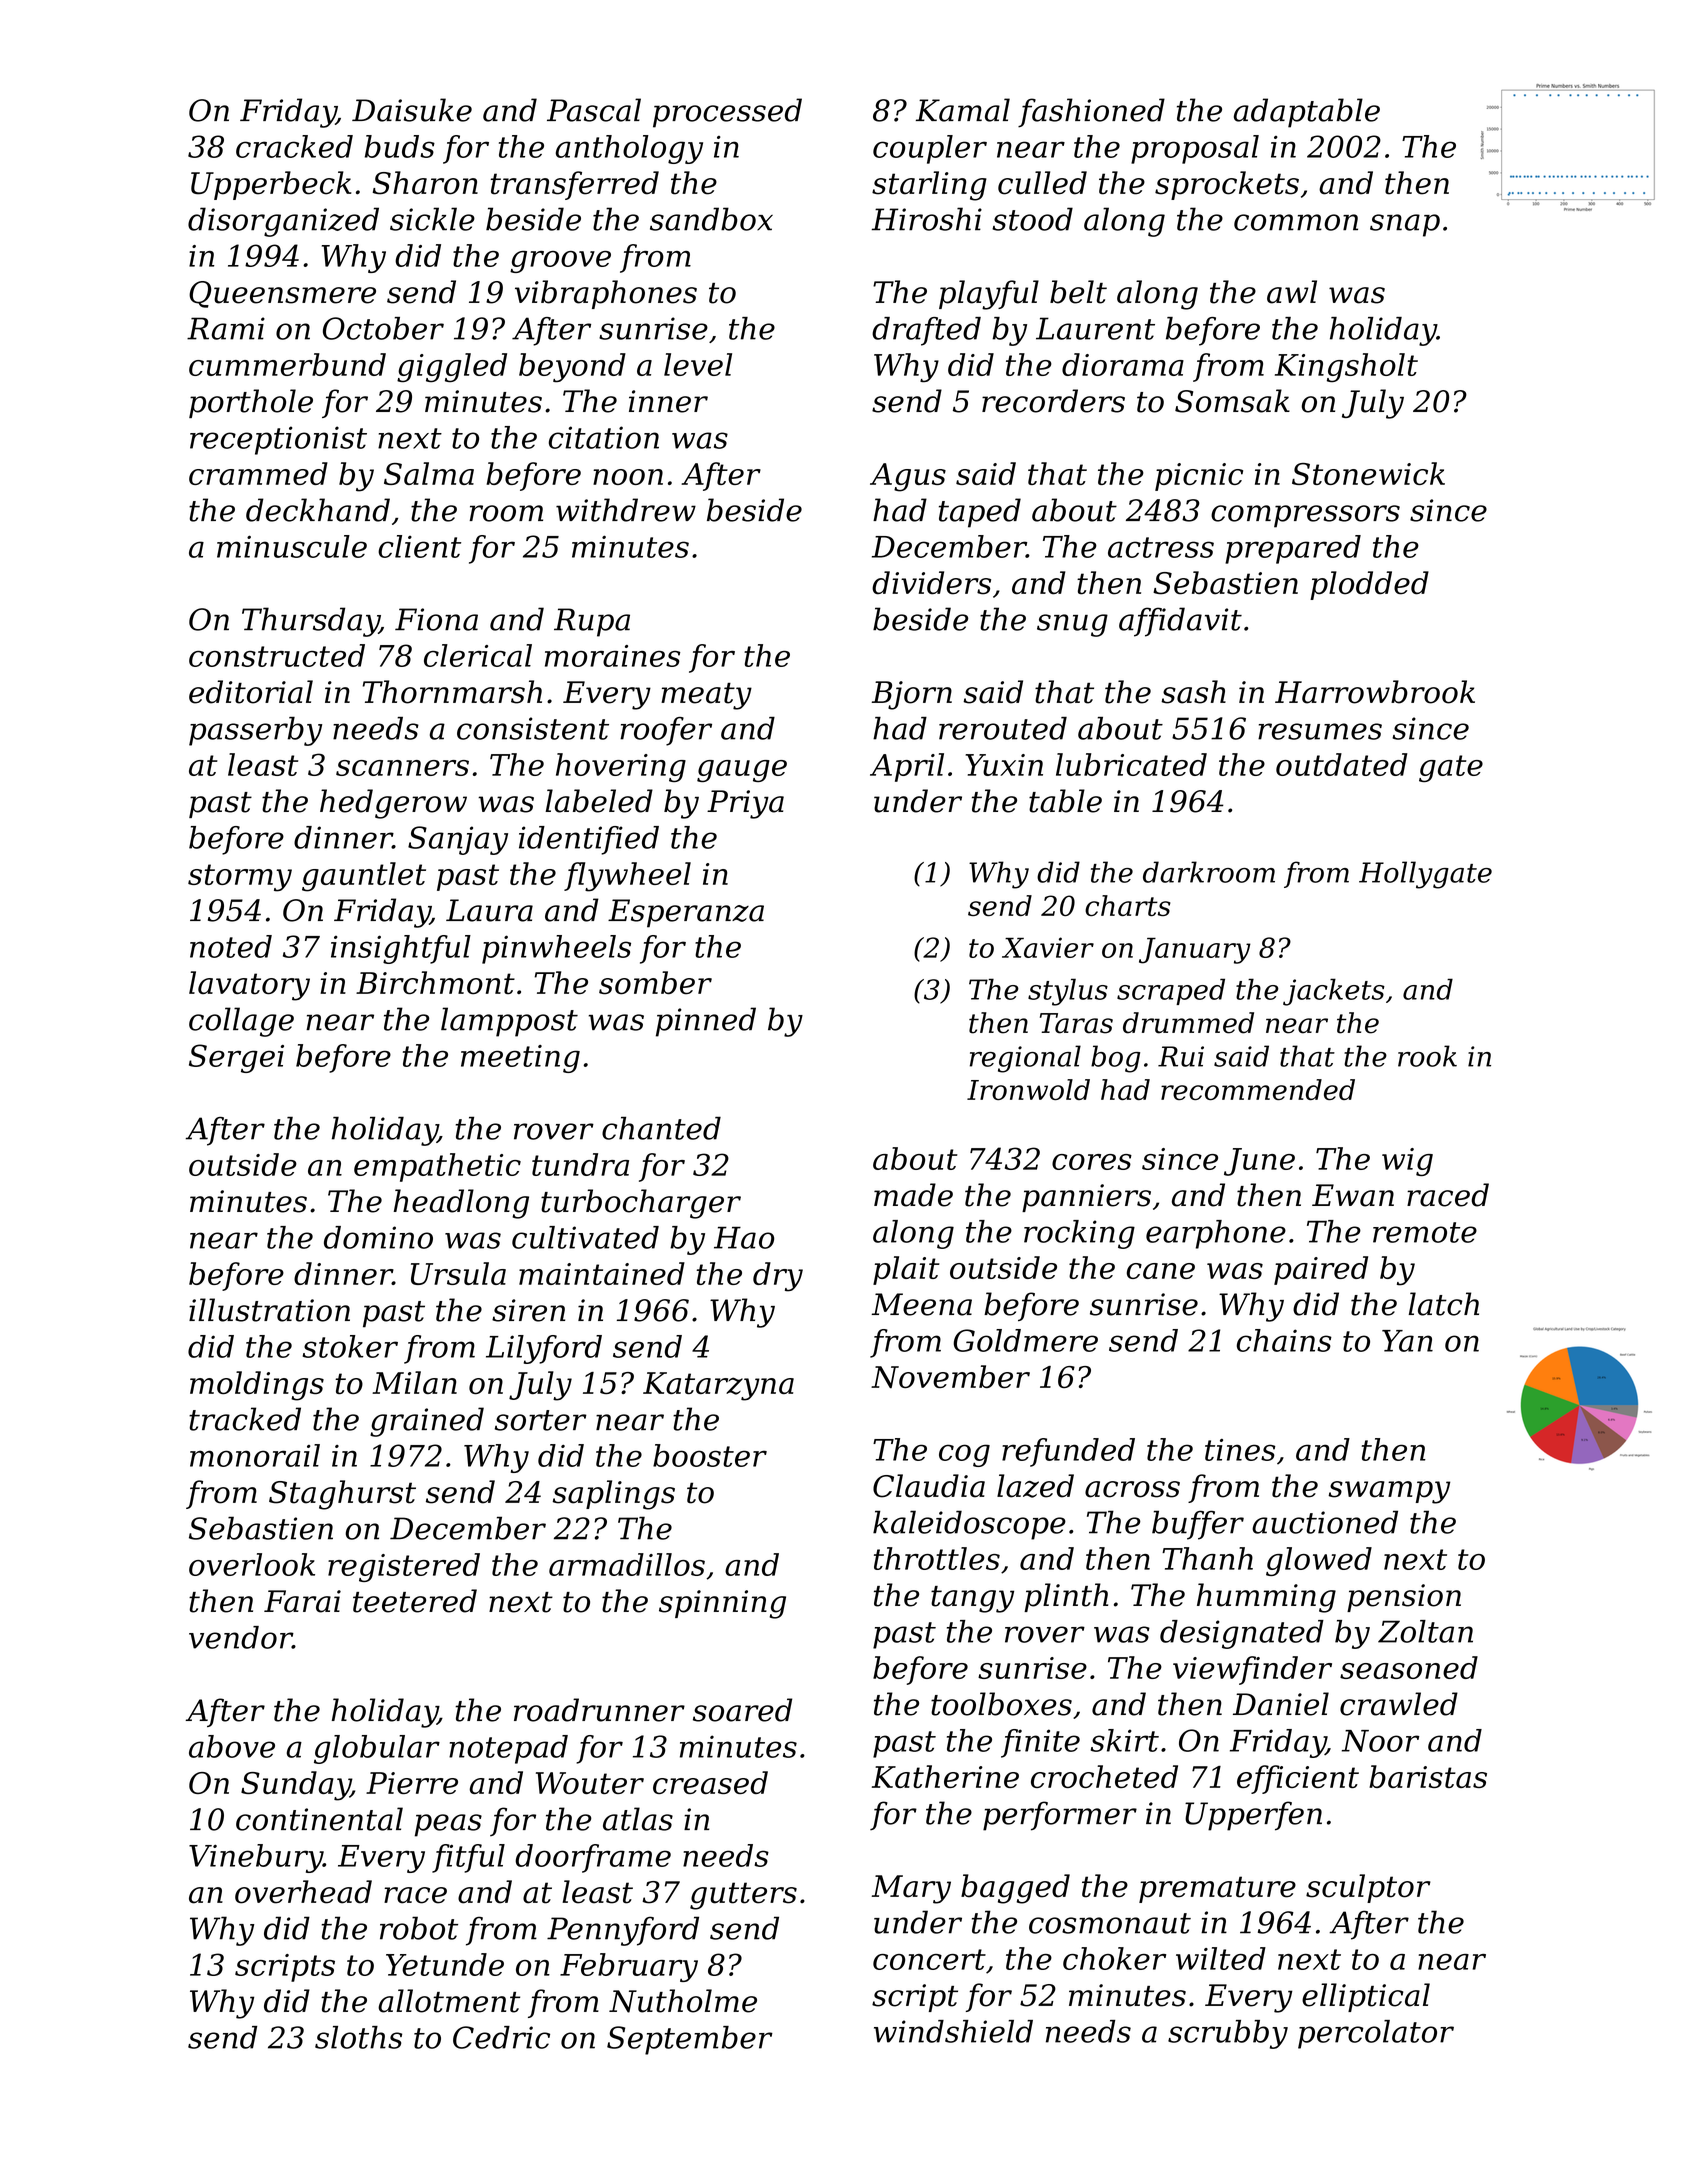  I want to click on Pennyford, so click(623, 1931).
